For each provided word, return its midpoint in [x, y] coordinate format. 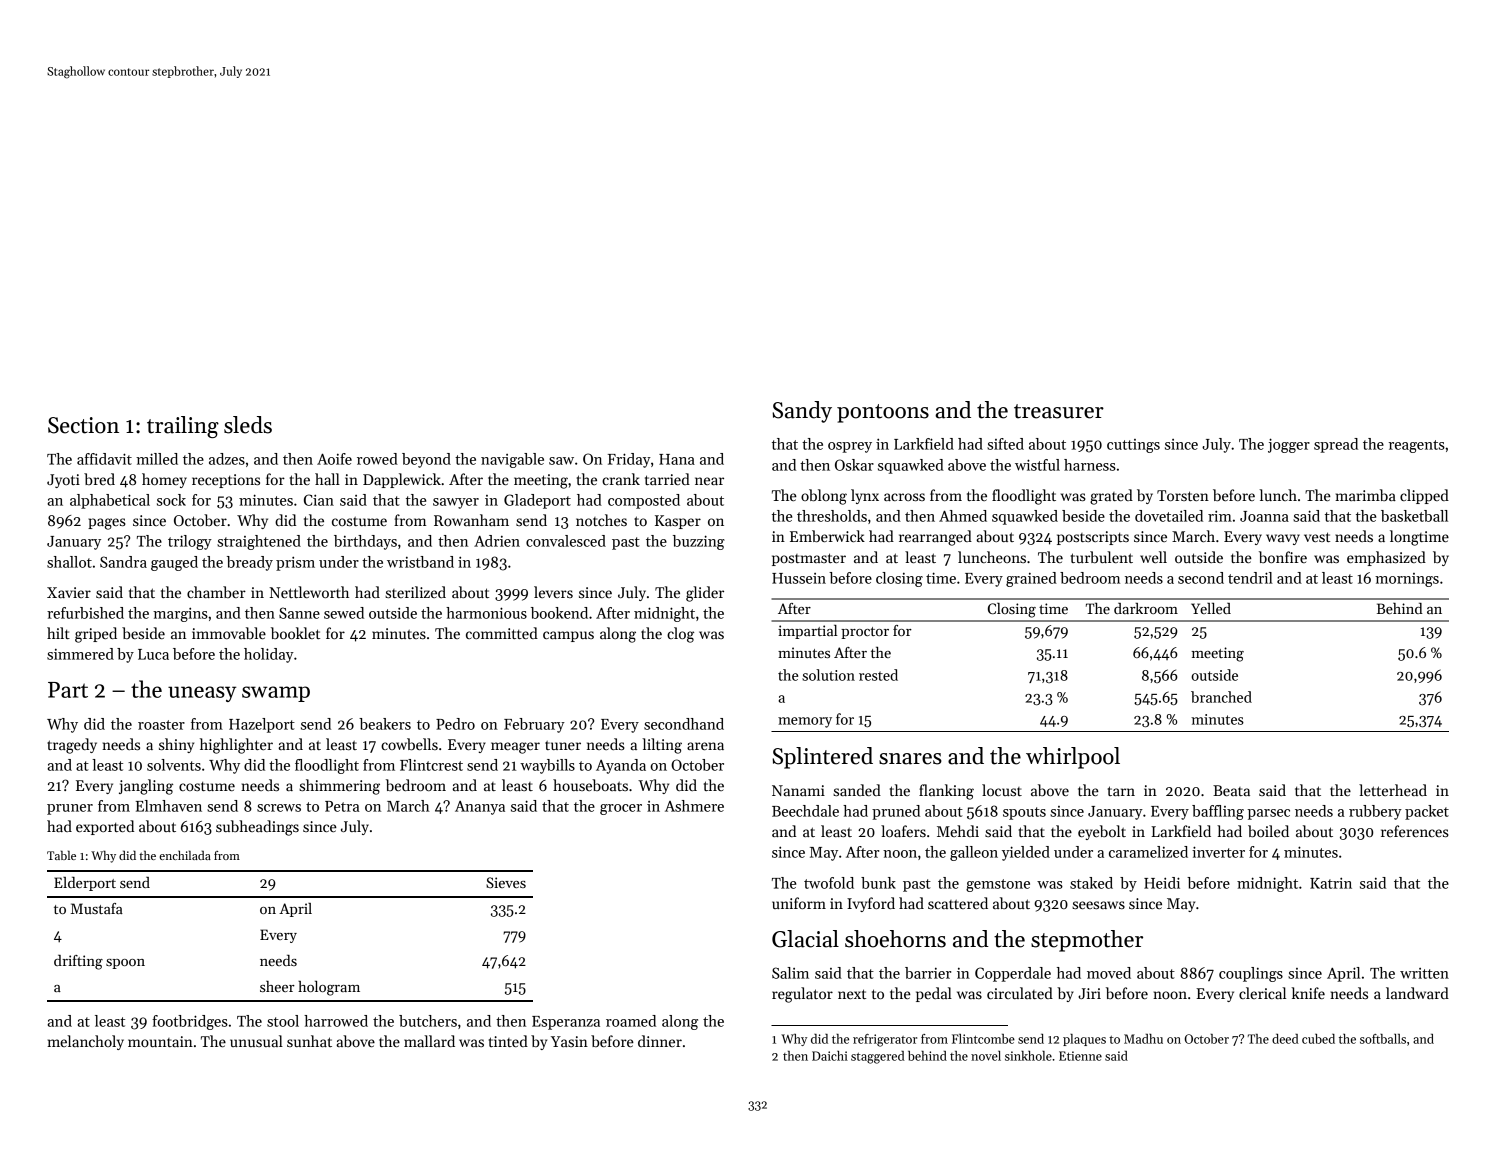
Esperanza [566, 1023]
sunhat [309, 1041]
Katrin [1331, 883]
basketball [1414, 516]
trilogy [190, 542]
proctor [865, 633]
